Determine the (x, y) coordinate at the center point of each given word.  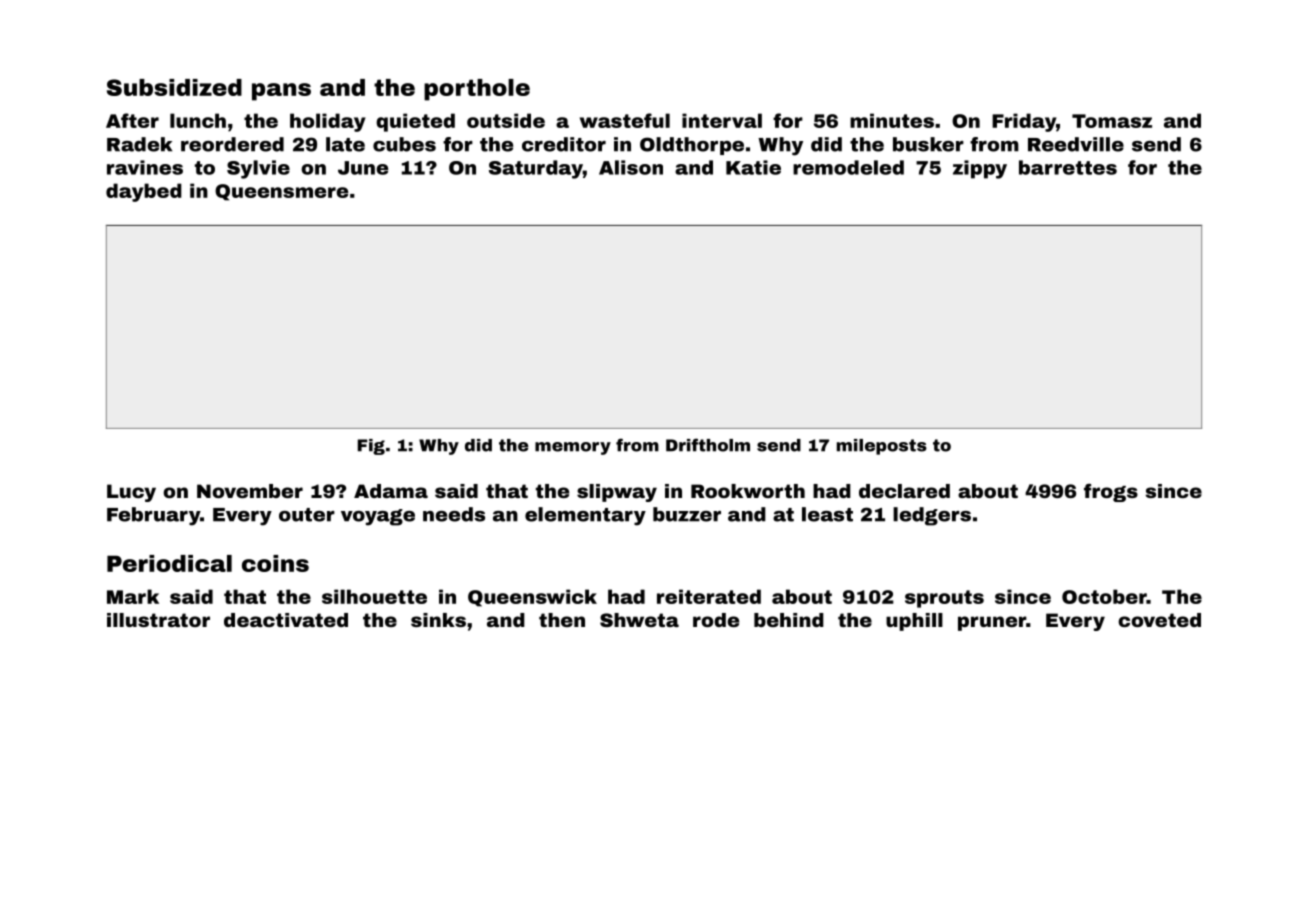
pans (281, 92)
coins (275, 563)
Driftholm (708, 445)
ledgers (932, 516)
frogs (1111, 492)
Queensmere (281, 192)
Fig (371, 447)
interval (722, 120)
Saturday (536, 169)
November (250, 491)
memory (573, 448)
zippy (980, 169)
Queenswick (532, 598)
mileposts (882, 447)
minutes (892, 120)
